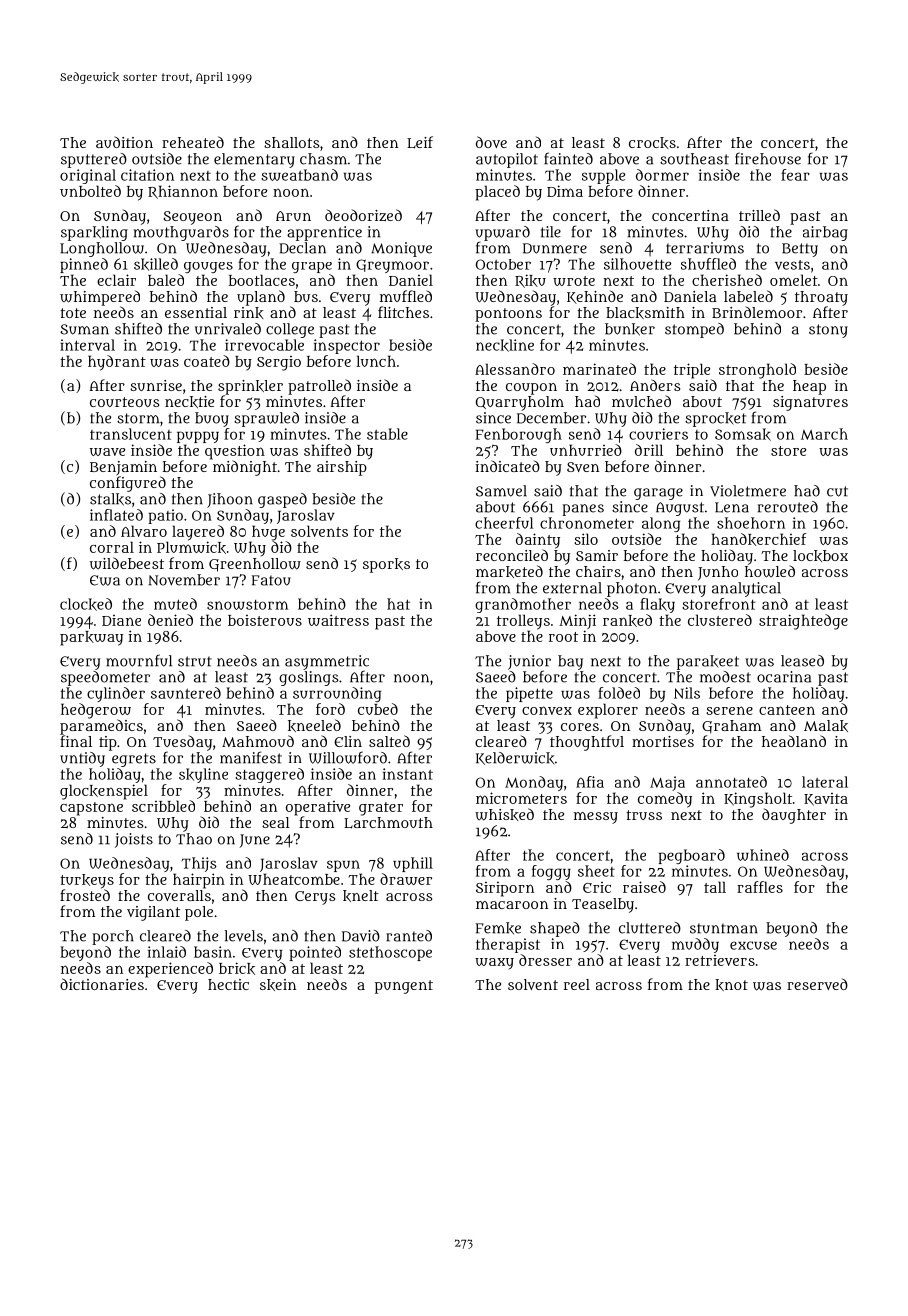 This image has width=908, height=1316. Describe the element at coordinates (337, 694) in the image. I see `surrounding` at that location.
